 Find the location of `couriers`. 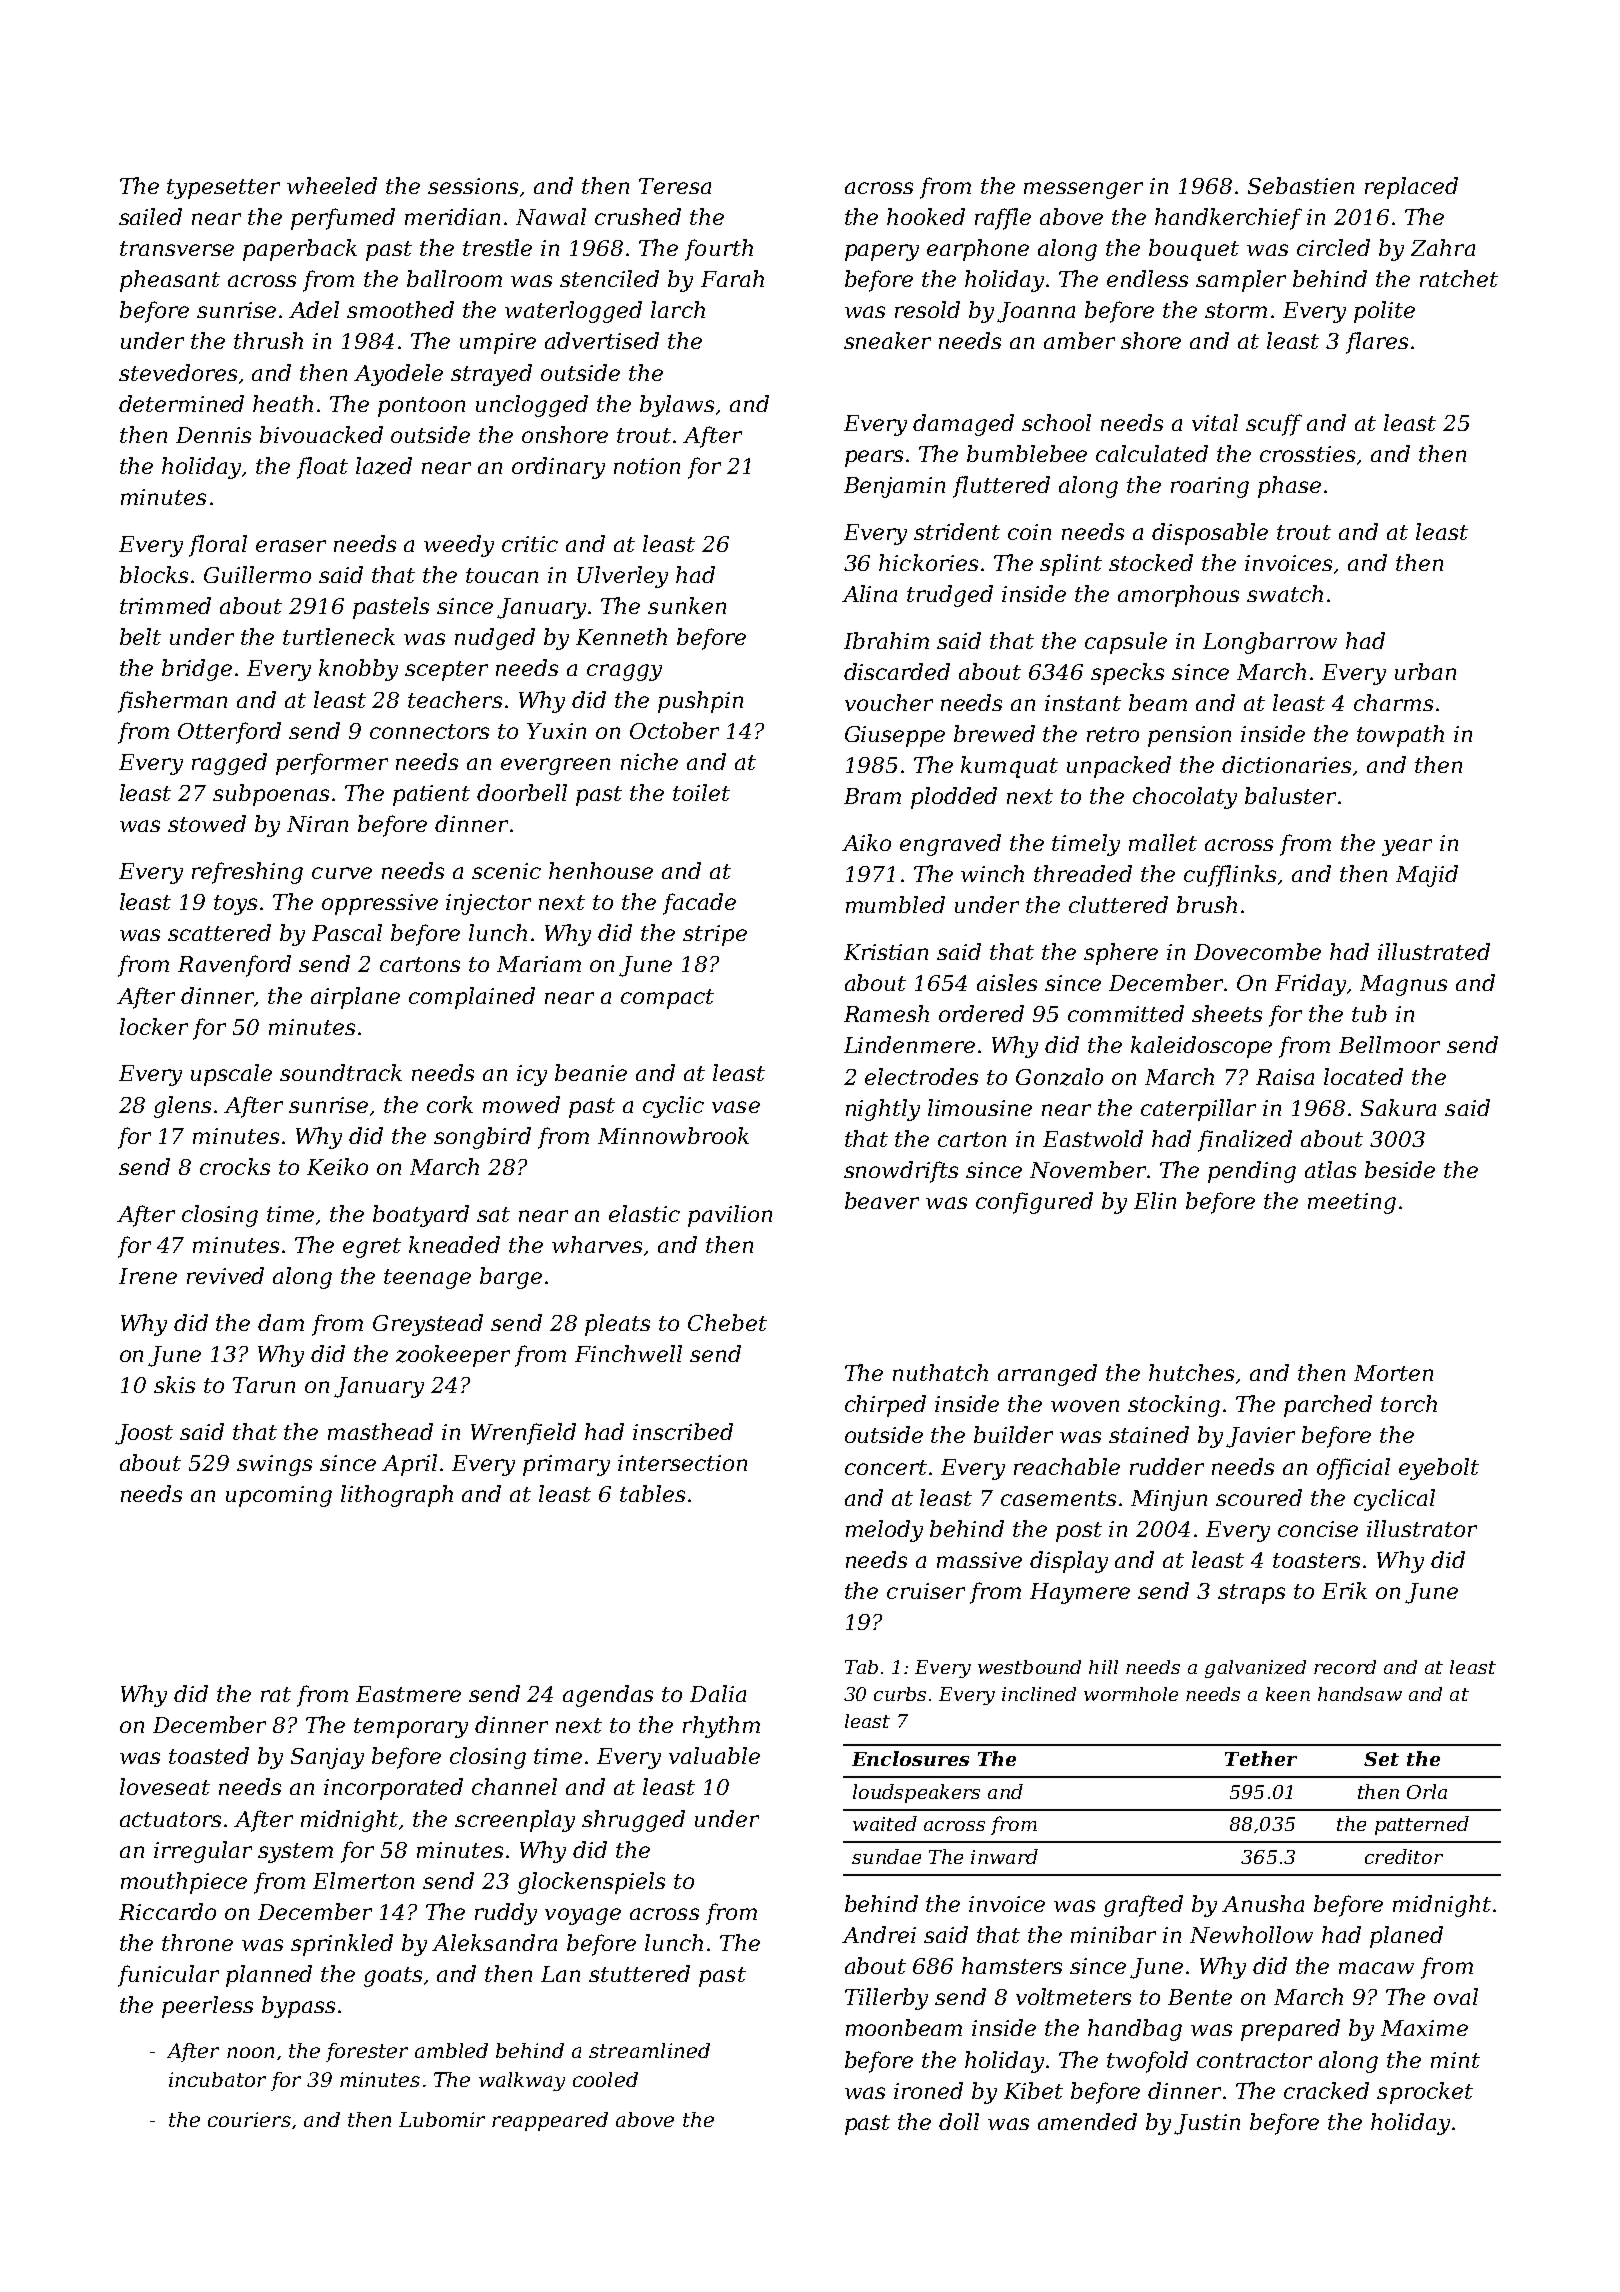

couriers is located at coordinates (249, 2119).
